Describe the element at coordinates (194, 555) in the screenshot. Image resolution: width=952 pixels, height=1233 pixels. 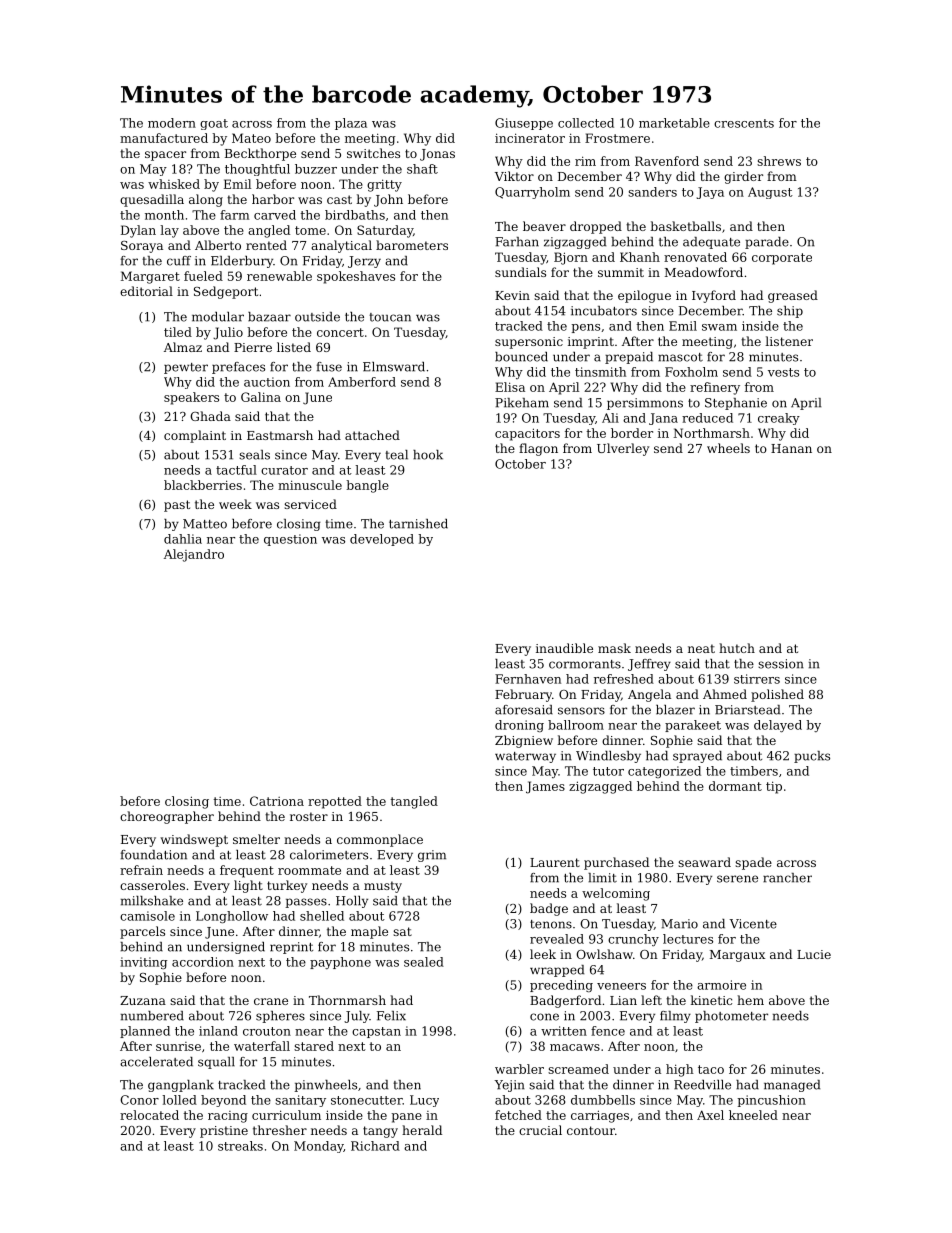
I see `Alejandro` at that location.
